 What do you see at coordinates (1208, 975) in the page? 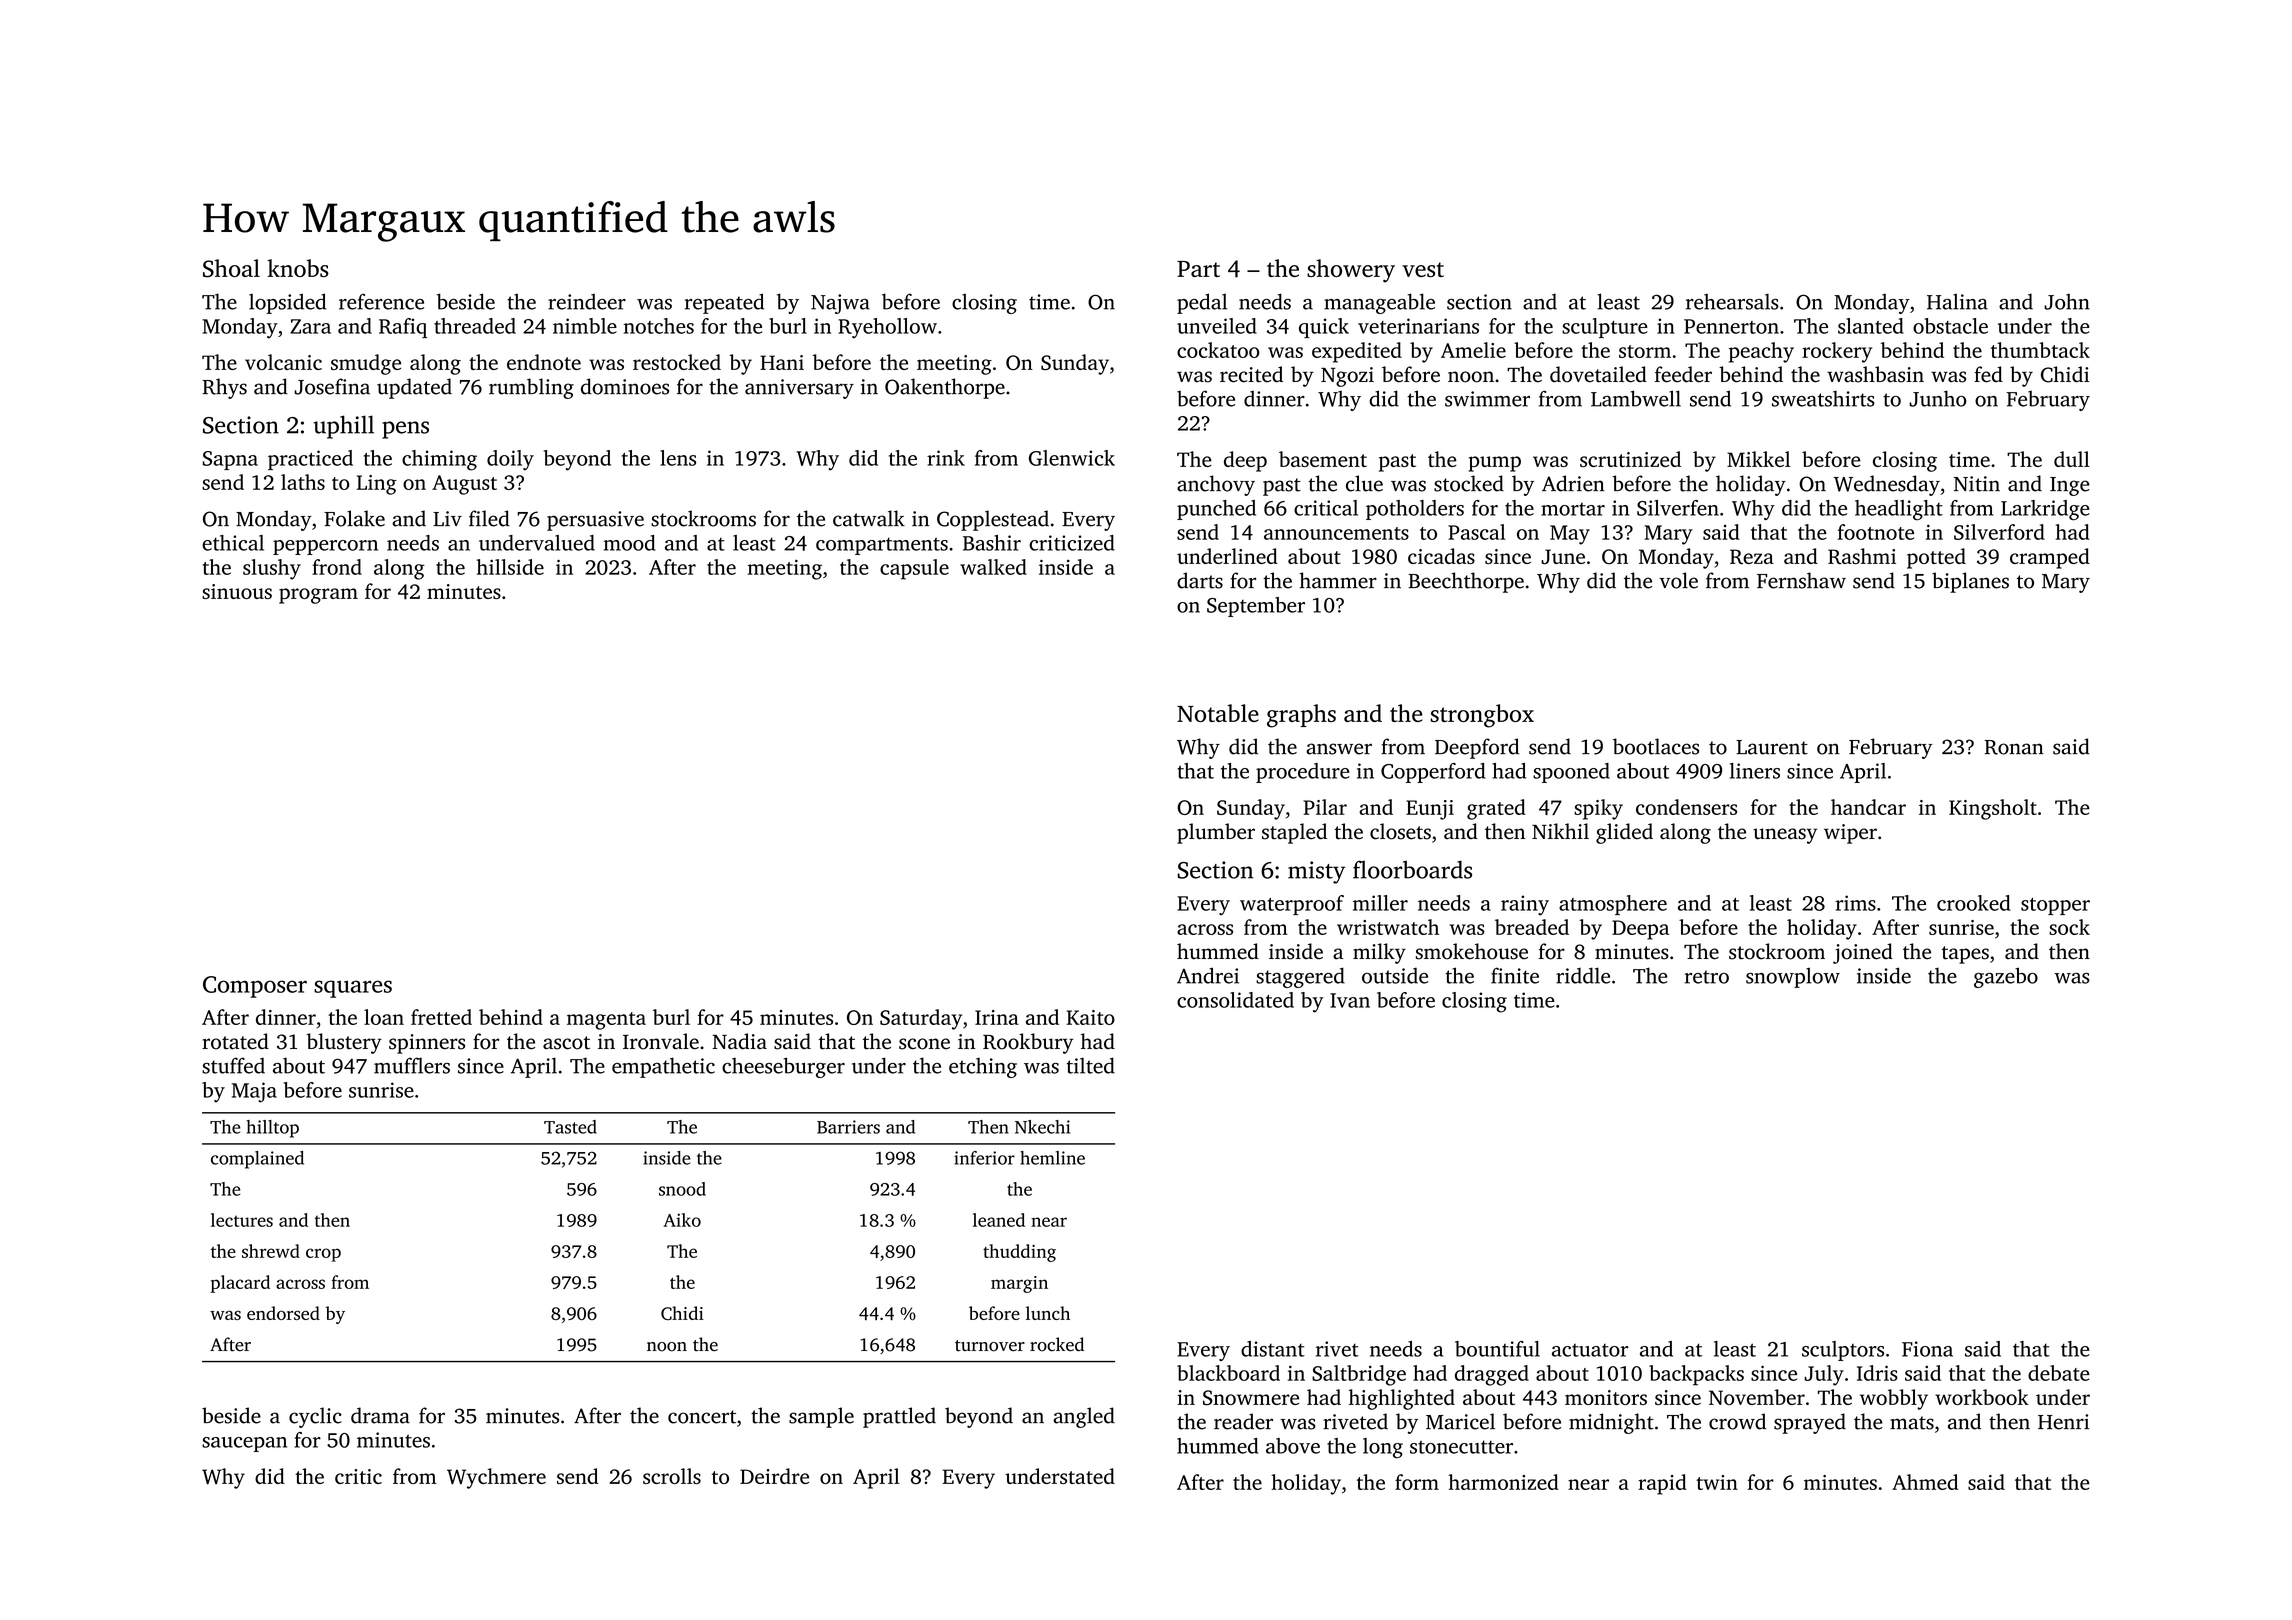
I see `Andrei` at bounding box center [1208, 975].
